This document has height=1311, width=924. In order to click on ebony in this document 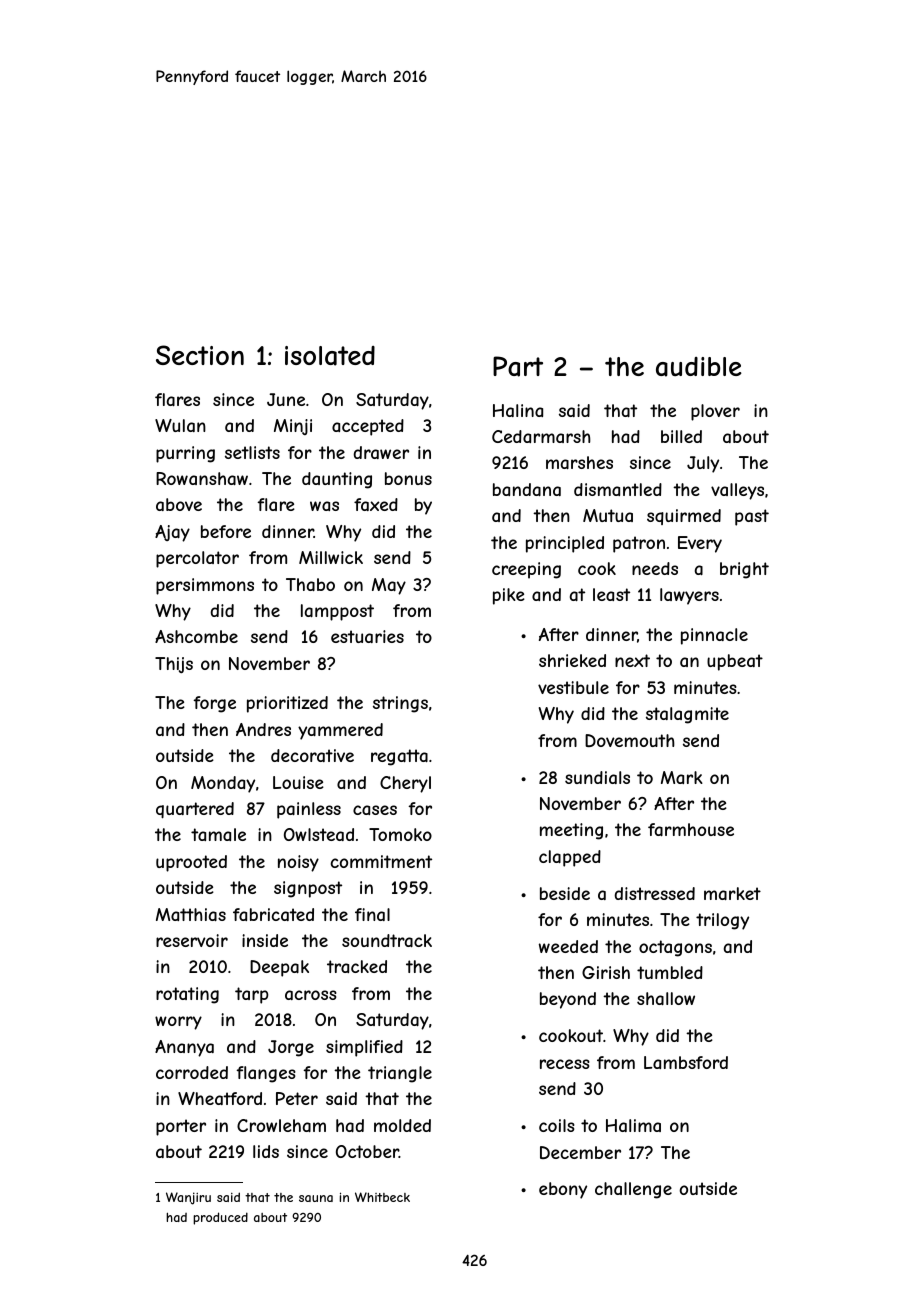, I will do `click(563, 1190)`.
